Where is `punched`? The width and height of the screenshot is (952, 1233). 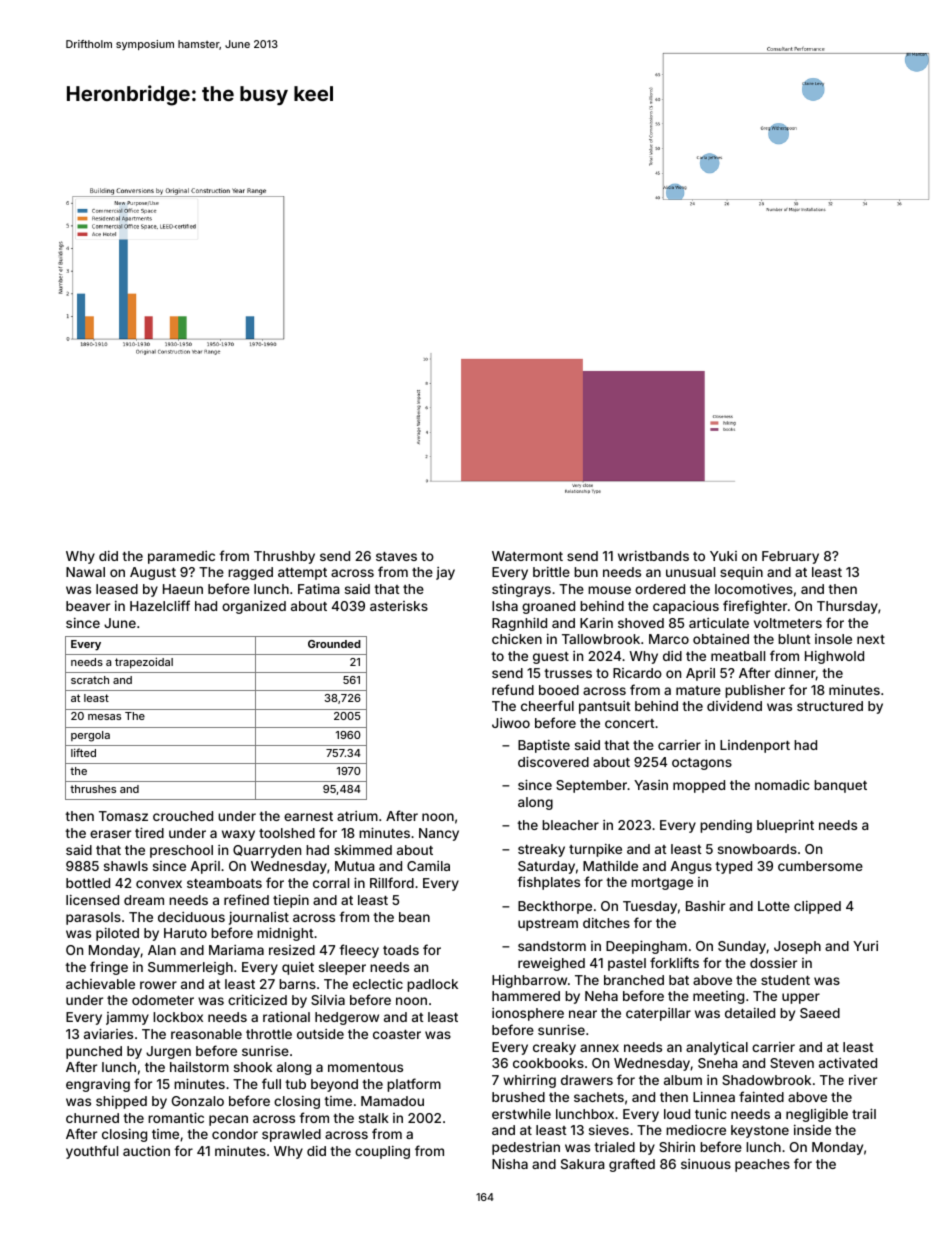
punched is located at coordinates (94, 1052).
